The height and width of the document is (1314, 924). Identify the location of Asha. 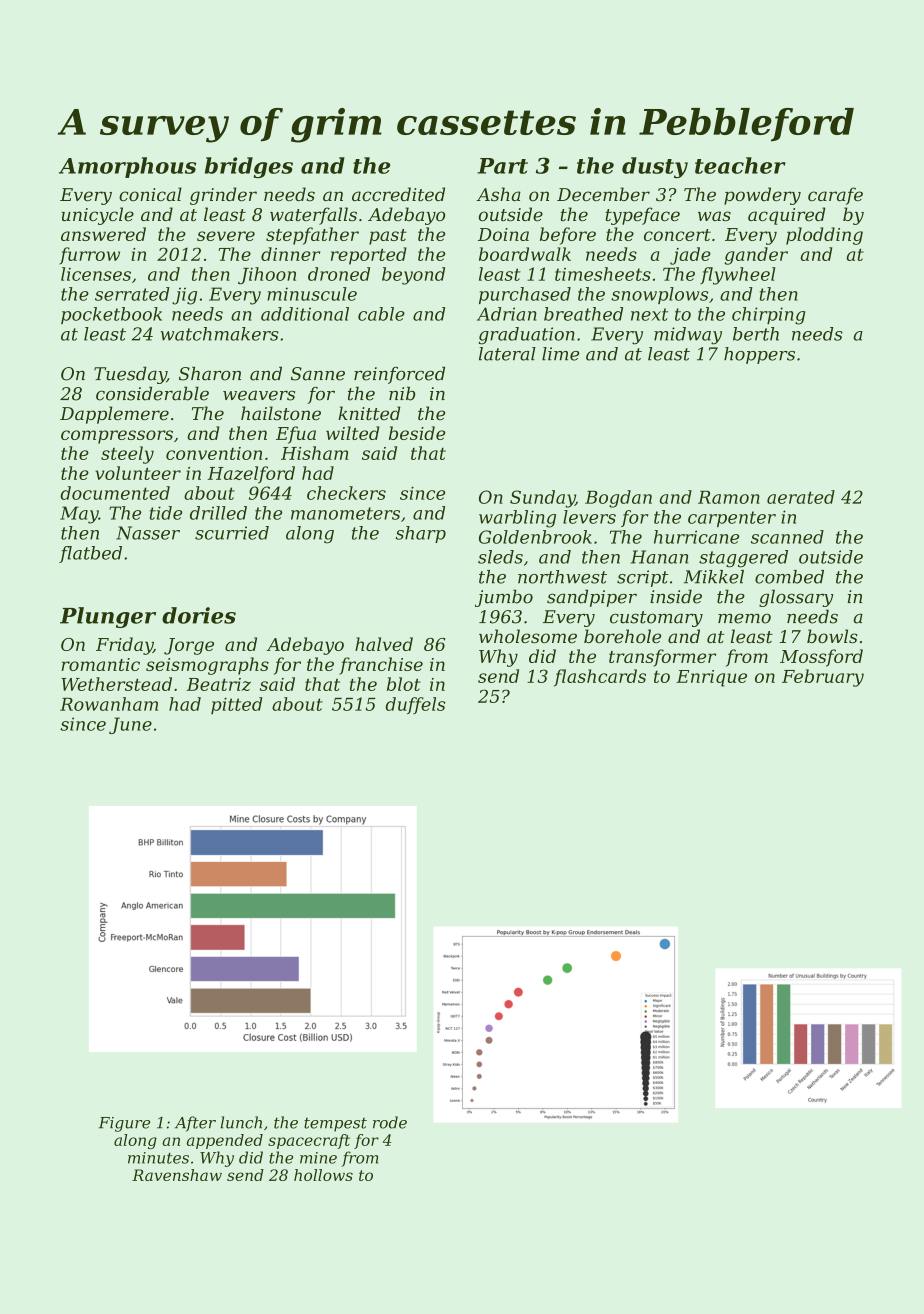
(499, 194).
